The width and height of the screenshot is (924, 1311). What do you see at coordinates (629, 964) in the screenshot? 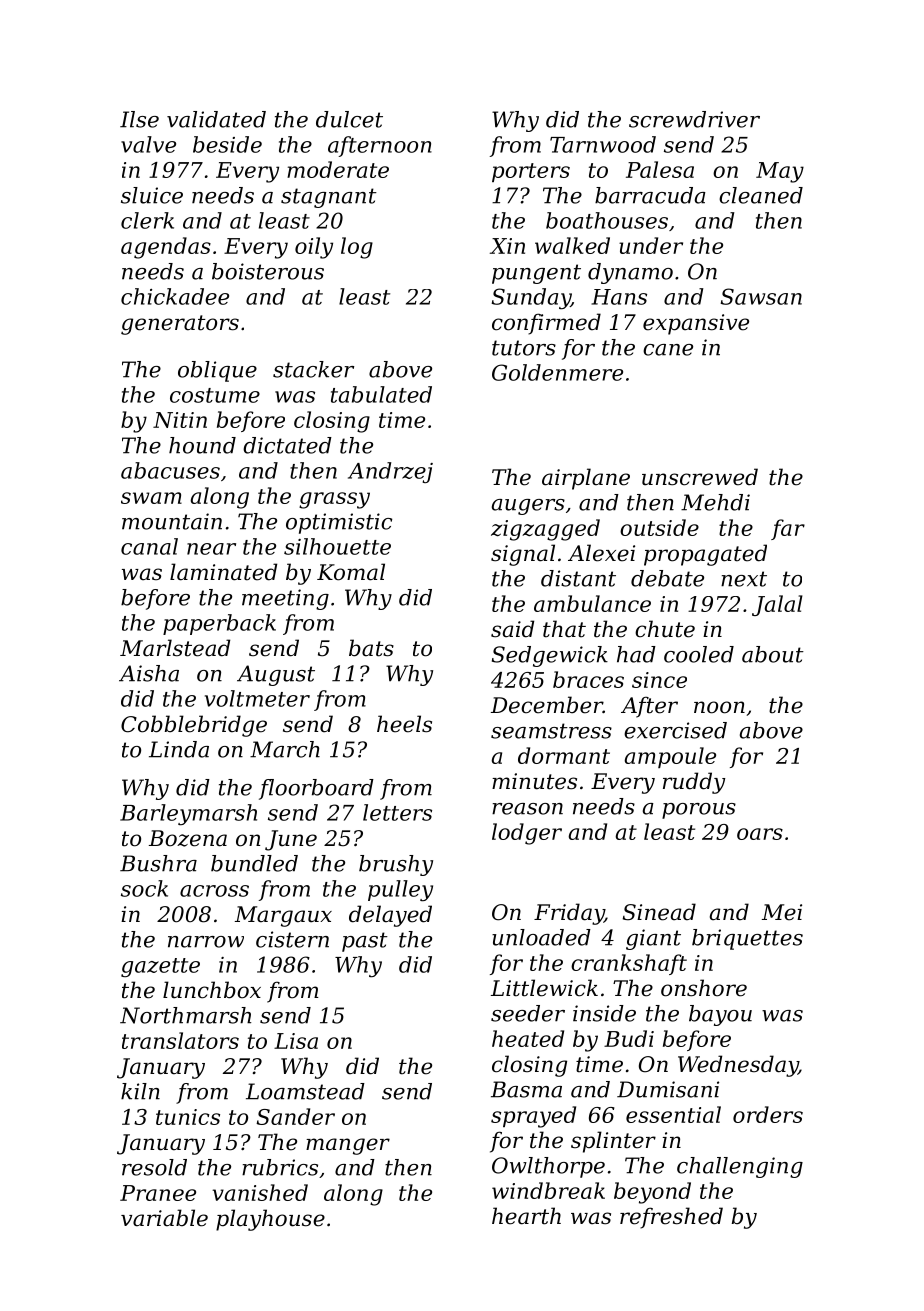
I see `crankshaft` at bounding box center [629, 964].
